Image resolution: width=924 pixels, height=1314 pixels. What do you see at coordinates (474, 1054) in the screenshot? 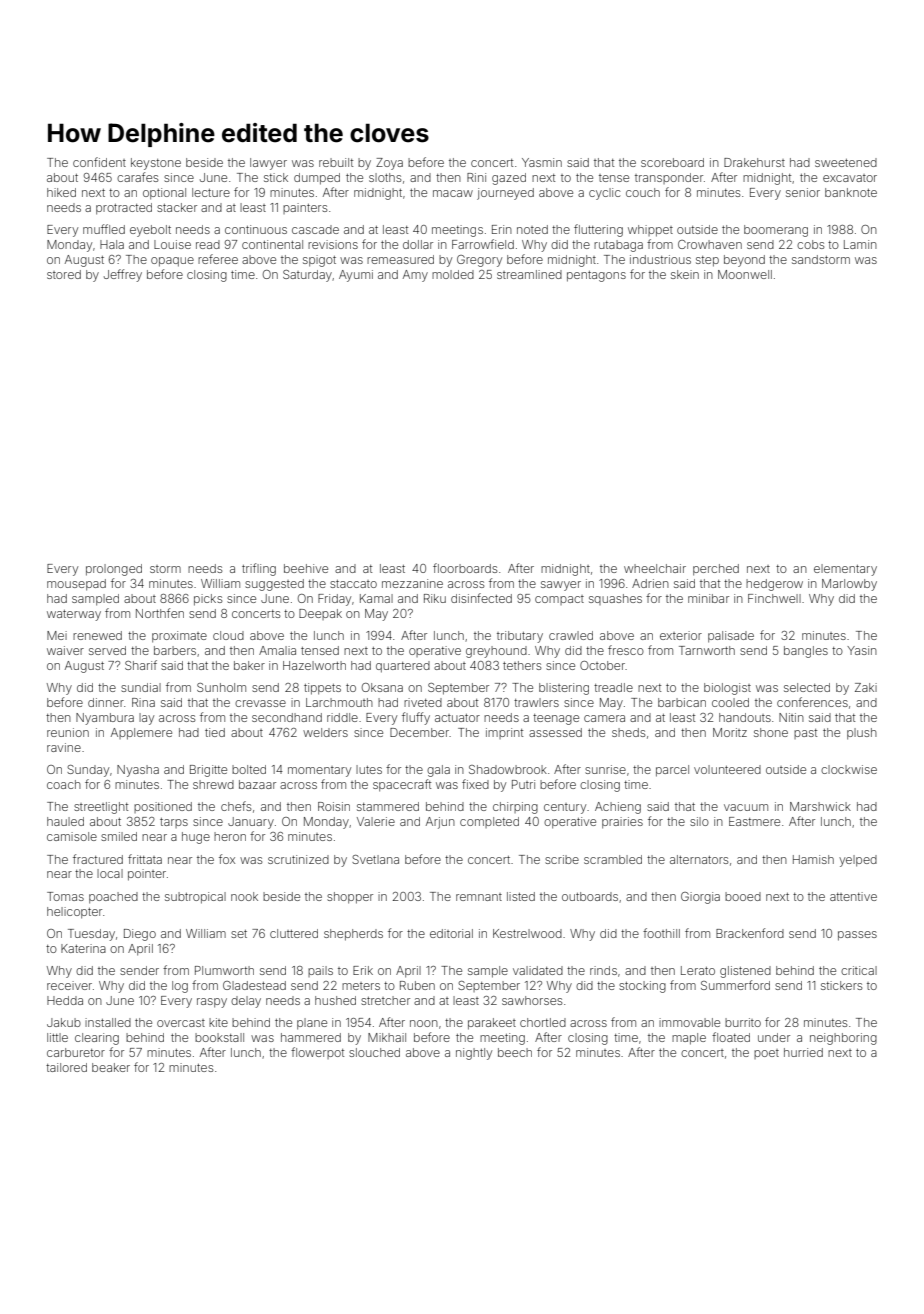
I see `nightly` at bounding box center [474, 1054].
